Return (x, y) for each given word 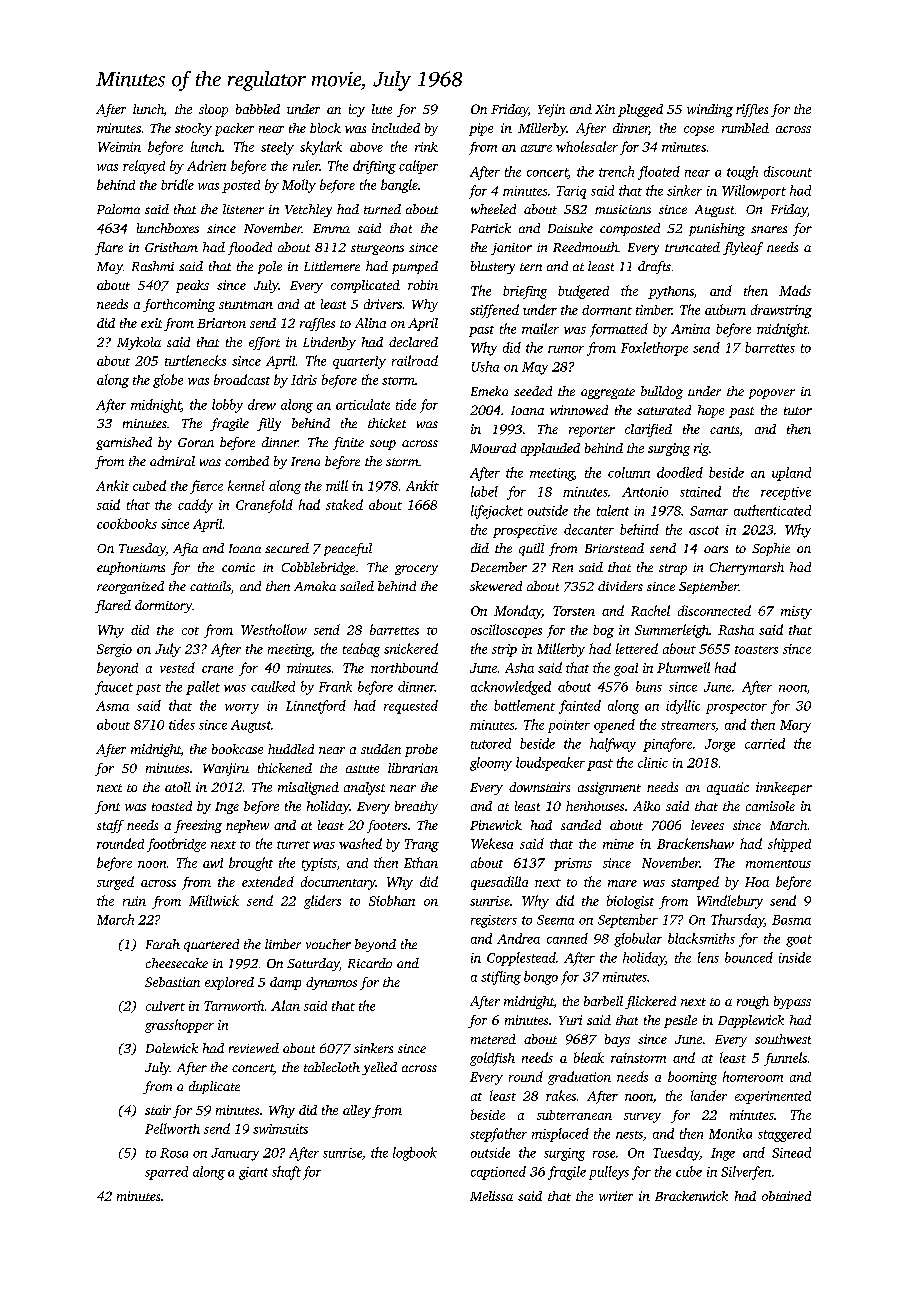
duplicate (214, 1087)
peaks (192, 286)
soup (383, 445)
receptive (786, 493)
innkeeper (784, 788)
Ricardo (370, 963)
